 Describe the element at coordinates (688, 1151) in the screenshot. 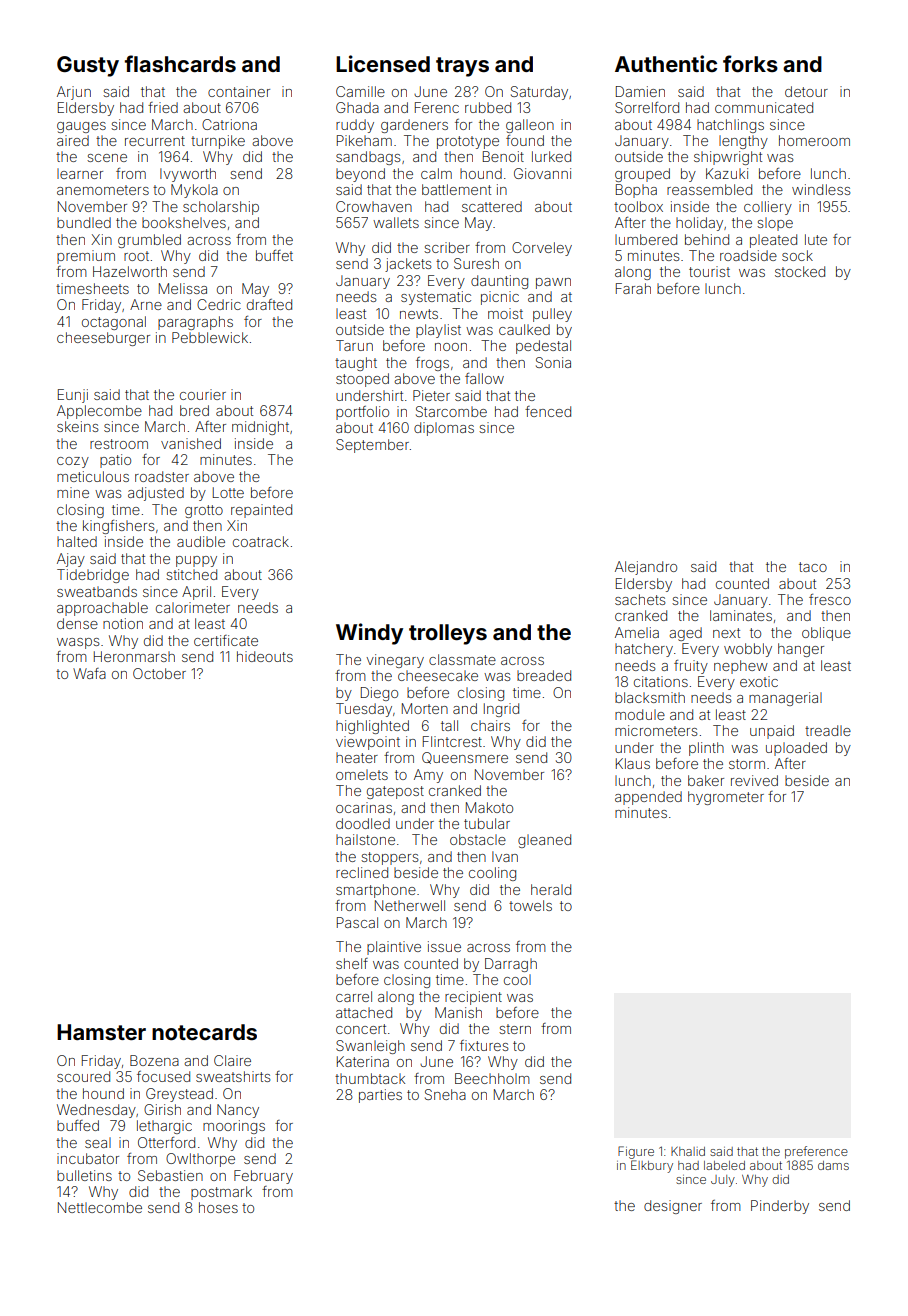

I see `Khalid` at that location.
